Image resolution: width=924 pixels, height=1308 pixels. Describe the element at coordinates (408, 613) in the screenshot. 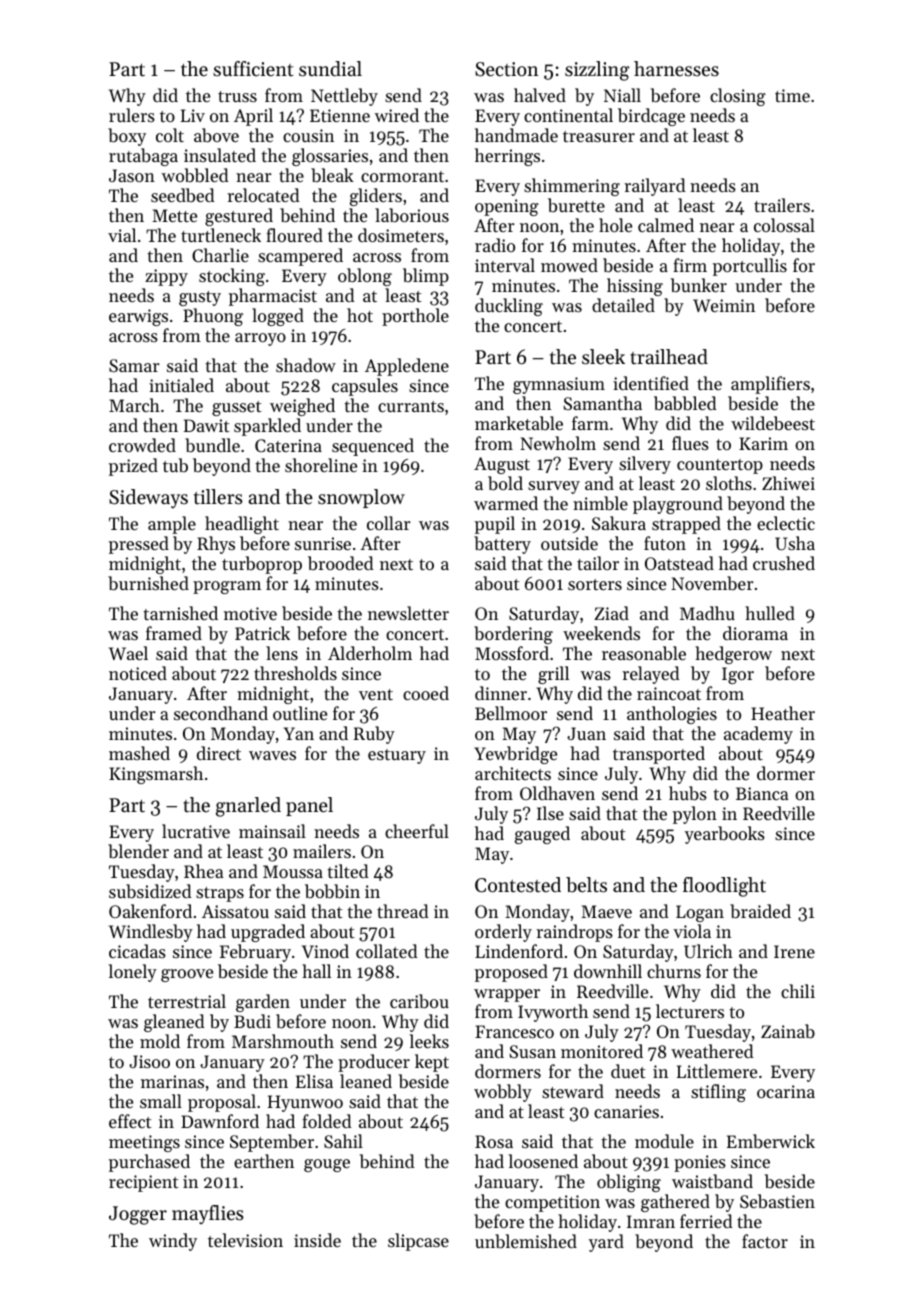

I see `newsletter` at that location.
